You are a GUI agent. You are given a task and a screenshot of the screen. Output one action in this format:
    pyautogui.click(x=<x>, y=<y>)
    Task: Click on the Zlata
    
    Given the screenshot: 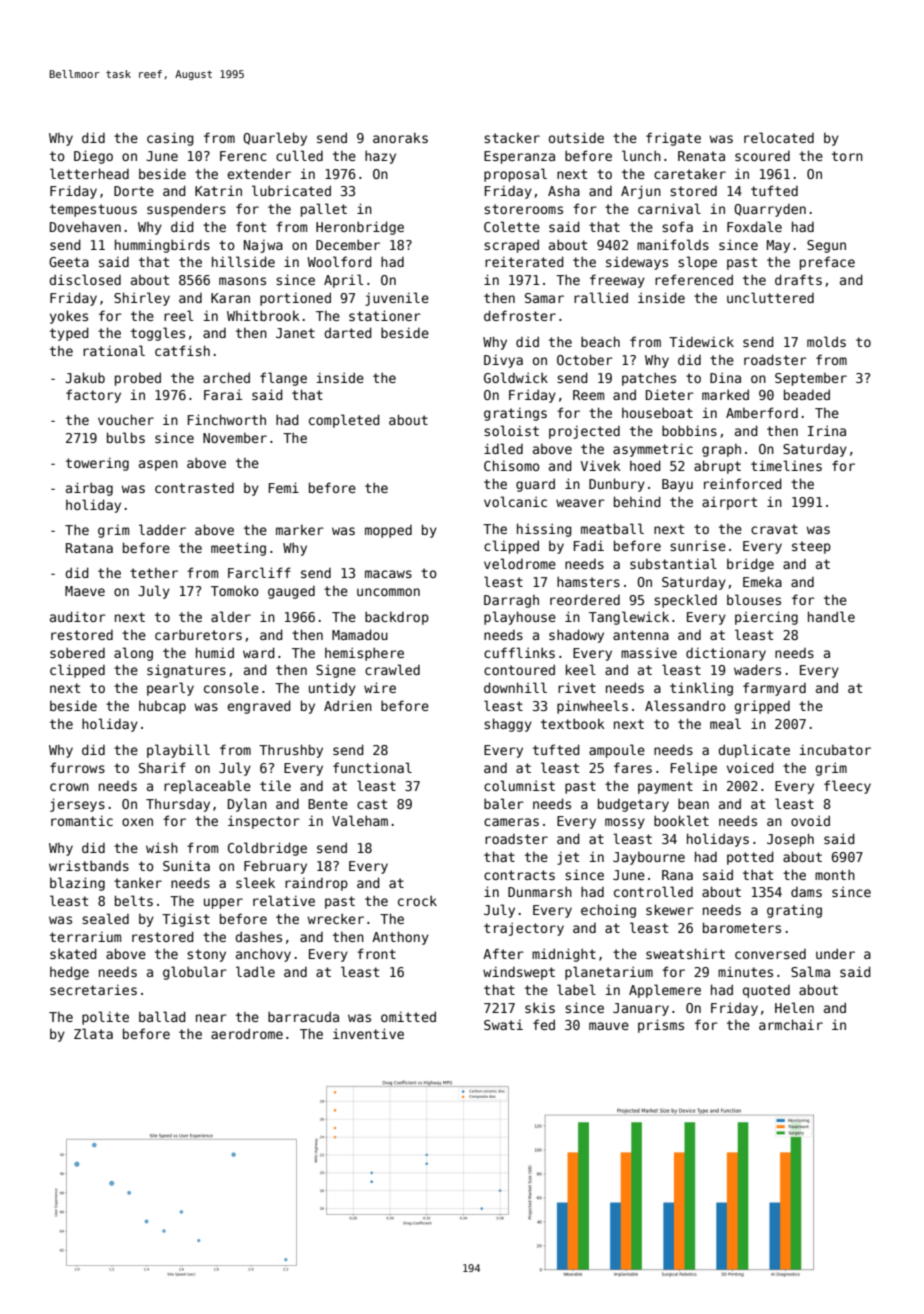 What is the action you would take?
    pyautogui.click(x=93, y=1033)
